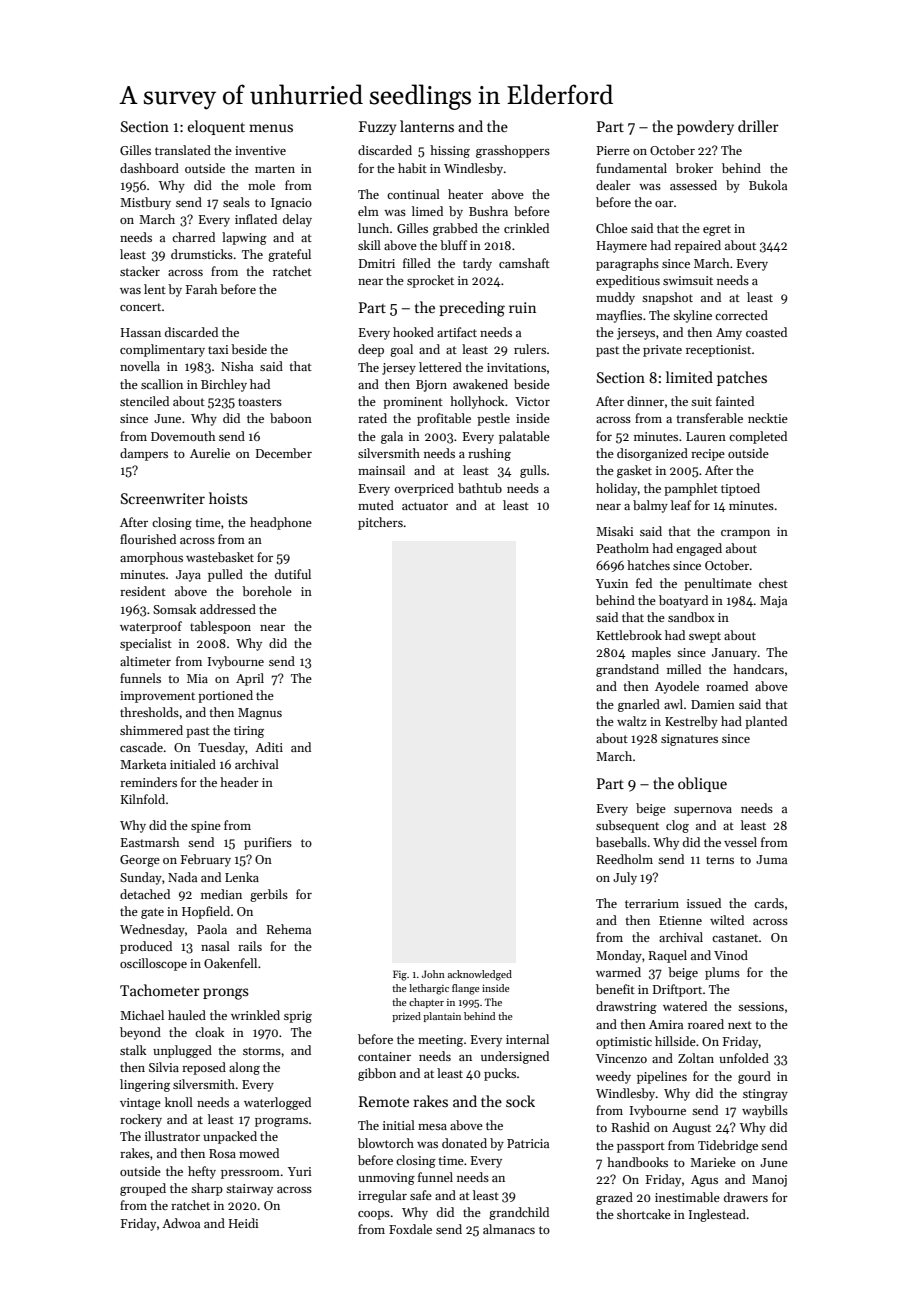 This screenshot has height=1316, width=908. What do you see at coordinates (289, 929) in the screenshot?
I see `Rehema` at bounding box center [289, 929].
